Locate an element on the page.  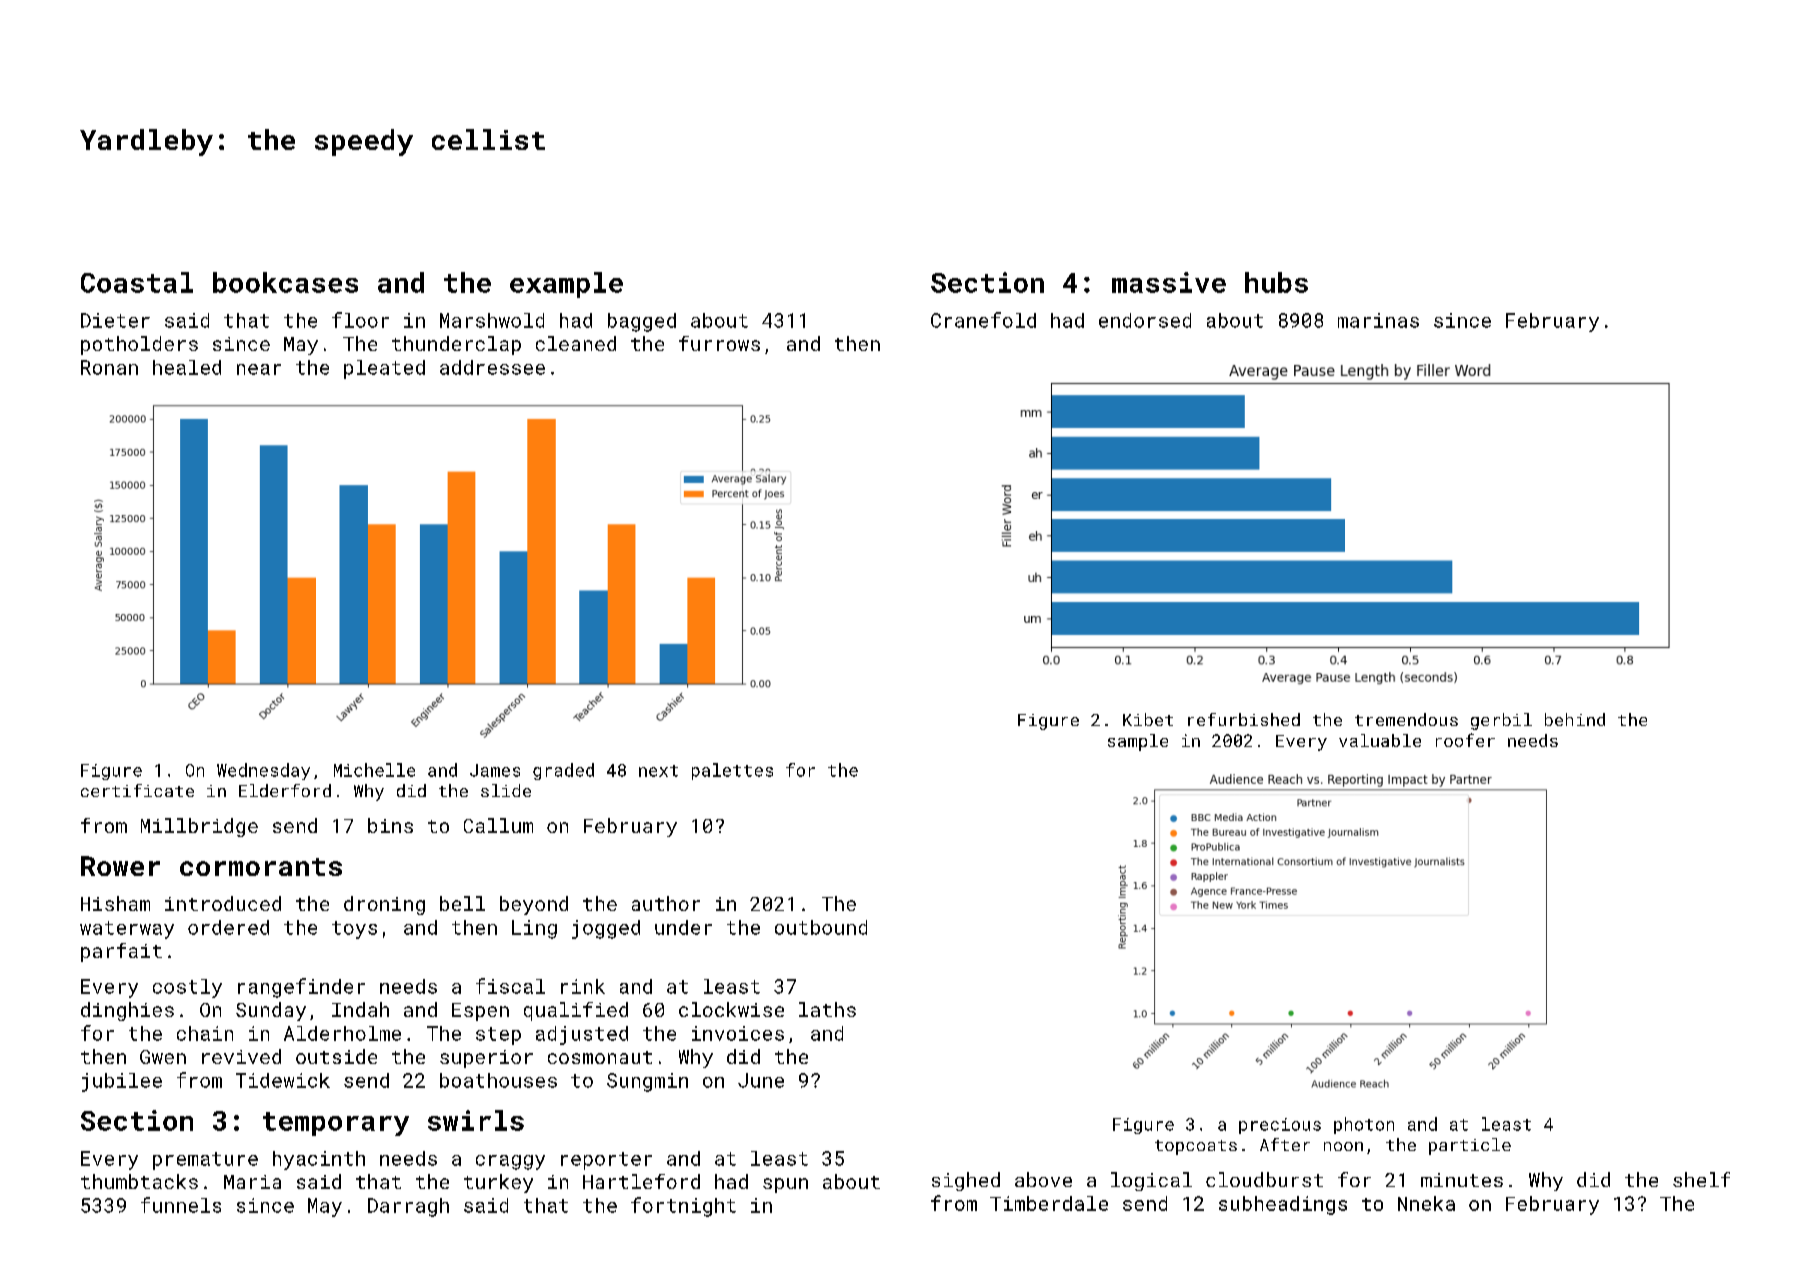
outbound is located at coordinates (821, 927).
